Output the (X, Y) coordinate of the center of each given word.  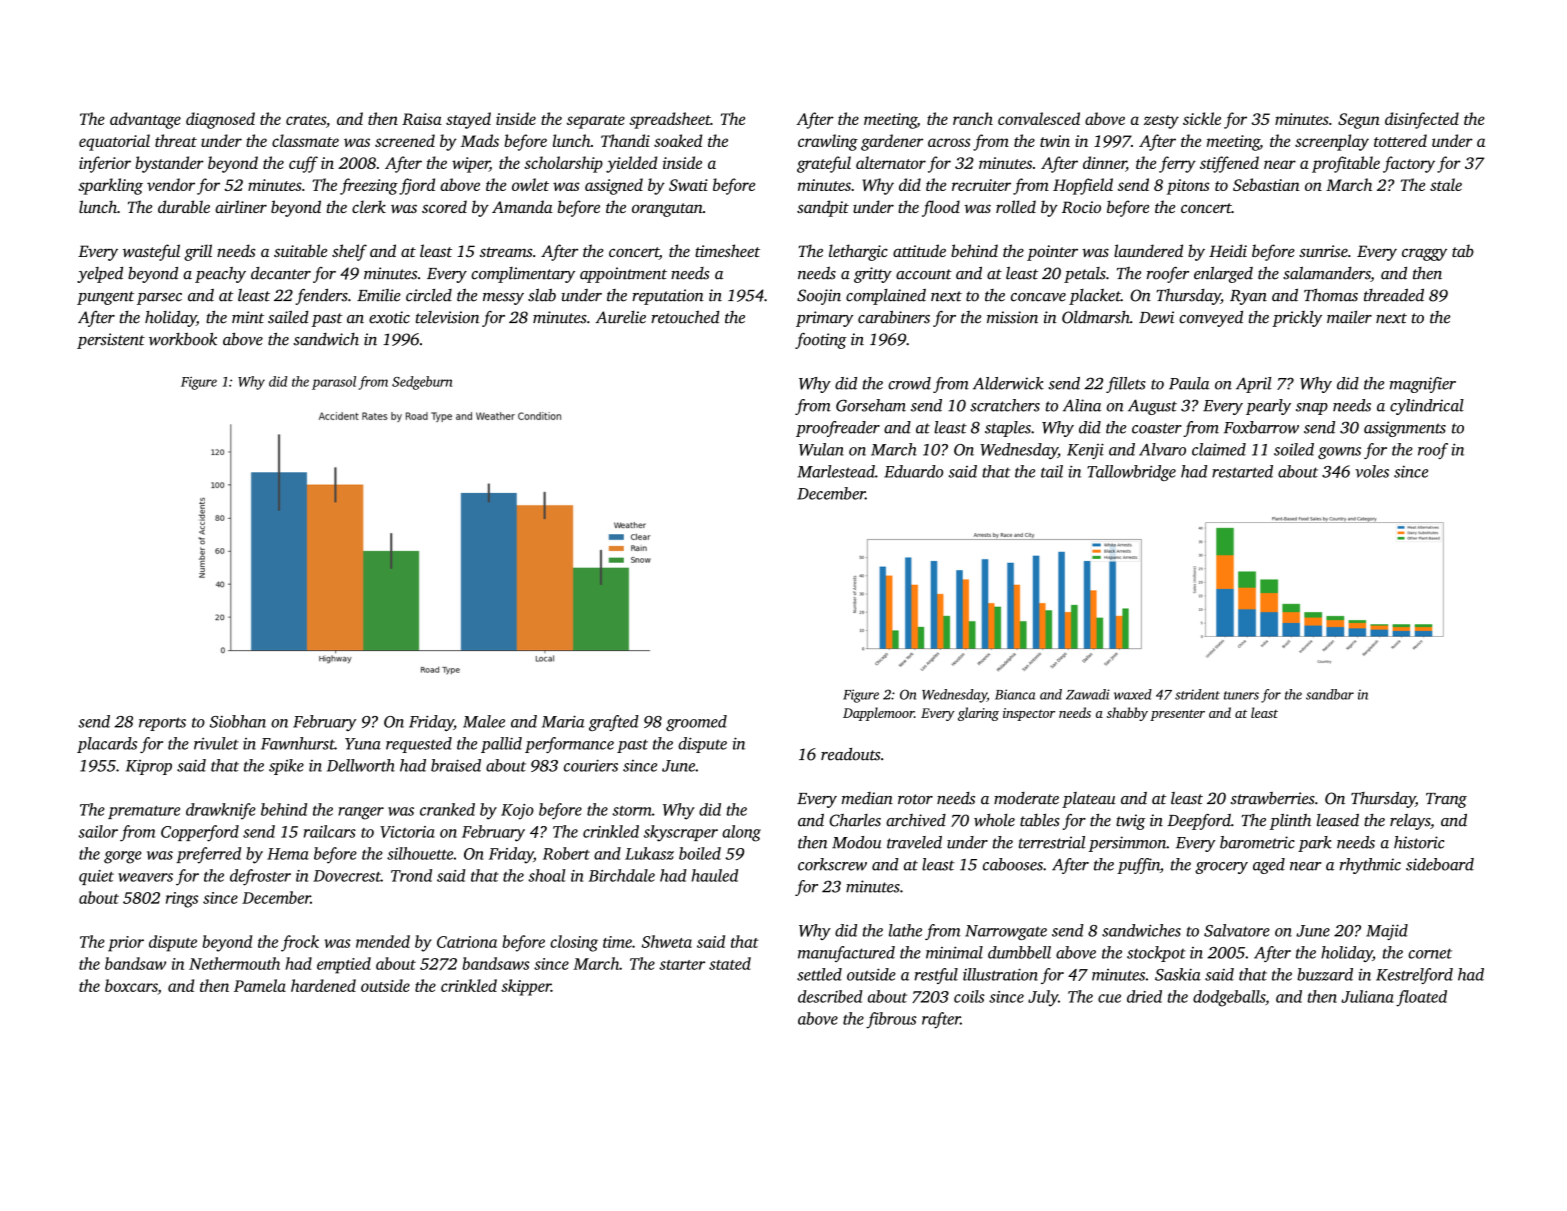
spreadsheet (670, 120)
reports (162, 724)
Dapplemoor (878, 714)
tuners (1241, 695)
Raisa (422, 119)
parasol (334, 383)
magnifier (1423, 385)
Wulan (821, 449)
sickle (1202, 118)
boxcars (131, 985)
